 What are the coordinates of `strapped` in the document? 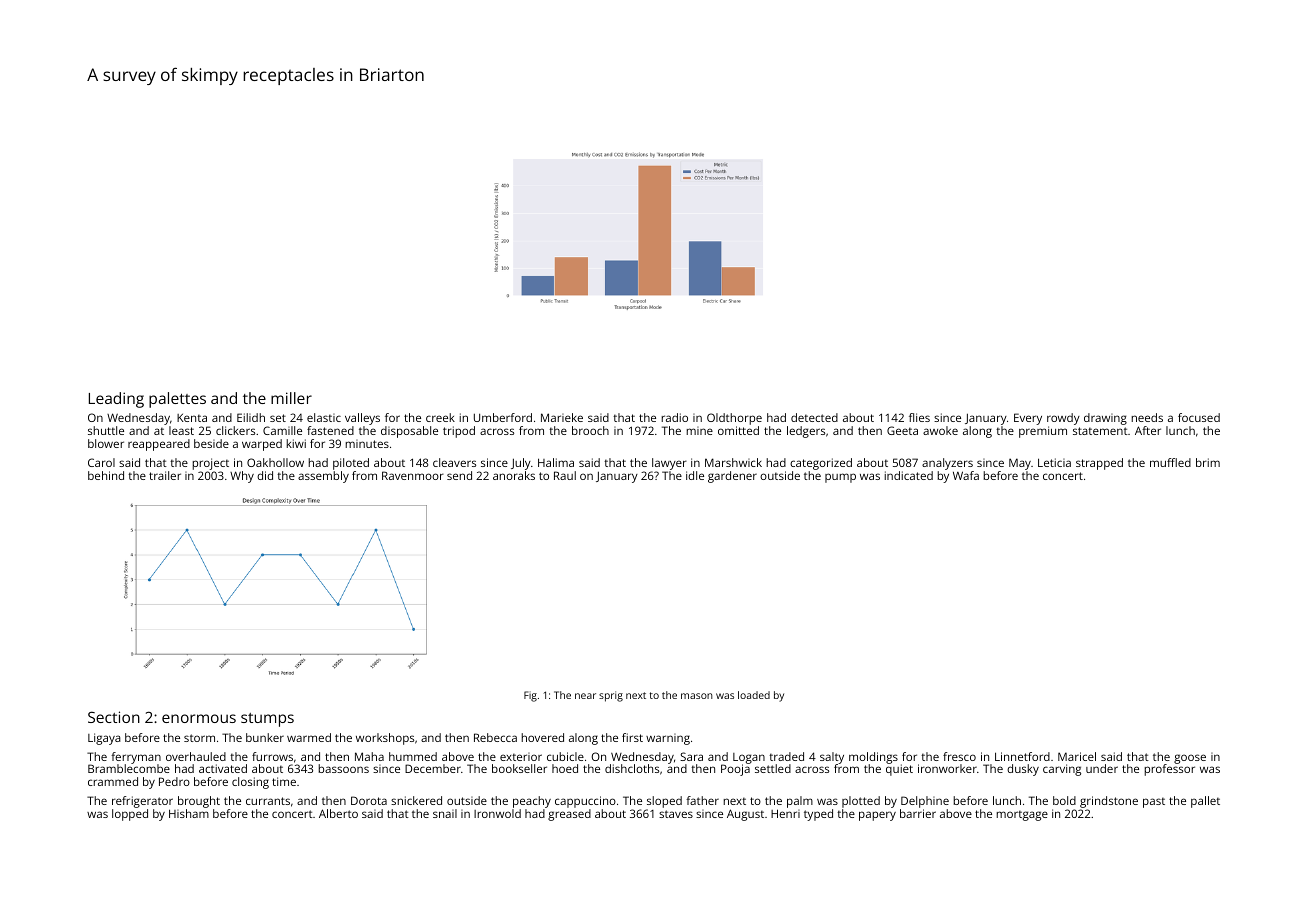 It's located at (1099, 464).
